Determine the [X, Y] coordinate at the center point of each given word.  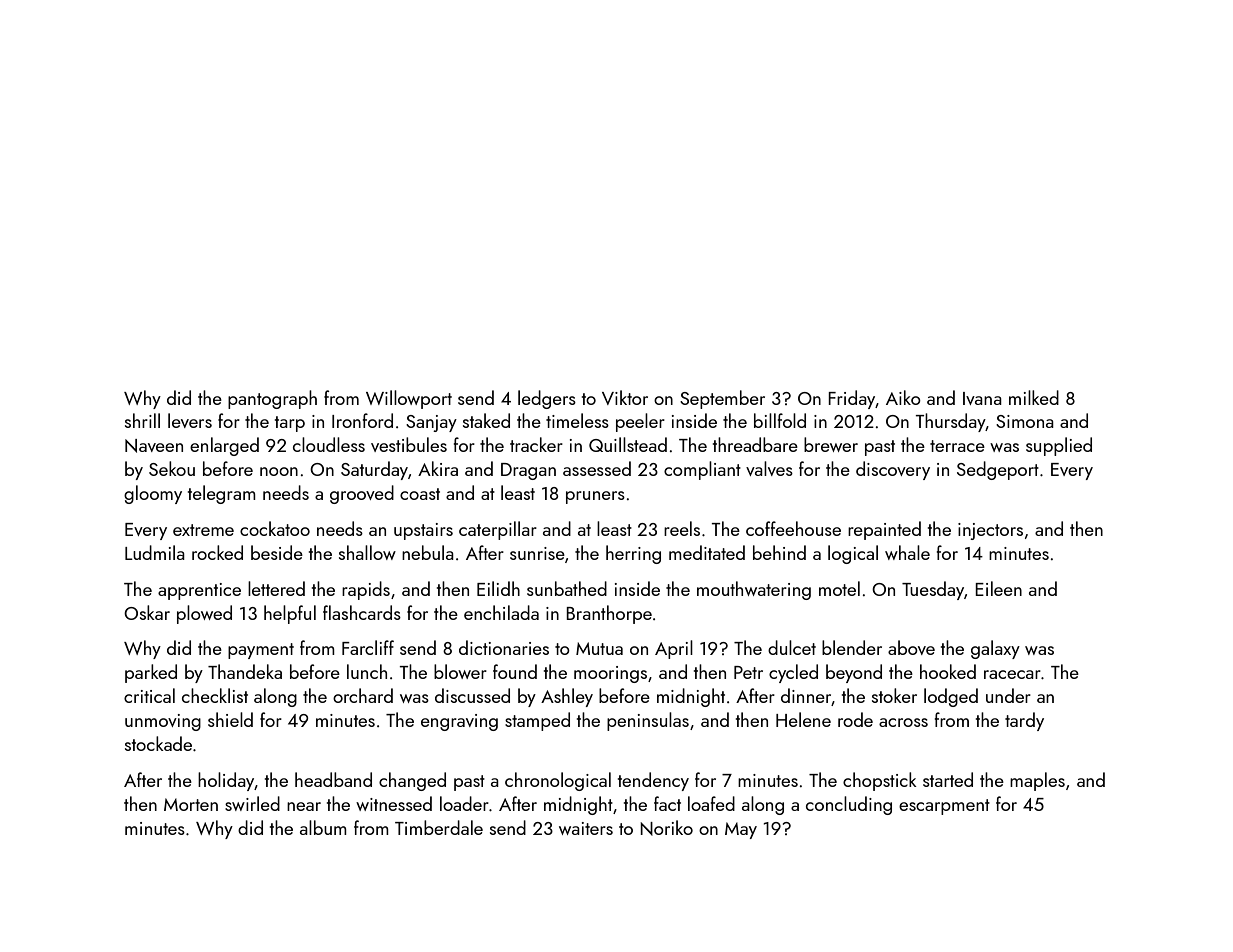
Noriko [666, 828]
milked [1034, 397]
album [323, 827]
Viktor [625, 397]
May [741, 830]
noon [279, 471]
